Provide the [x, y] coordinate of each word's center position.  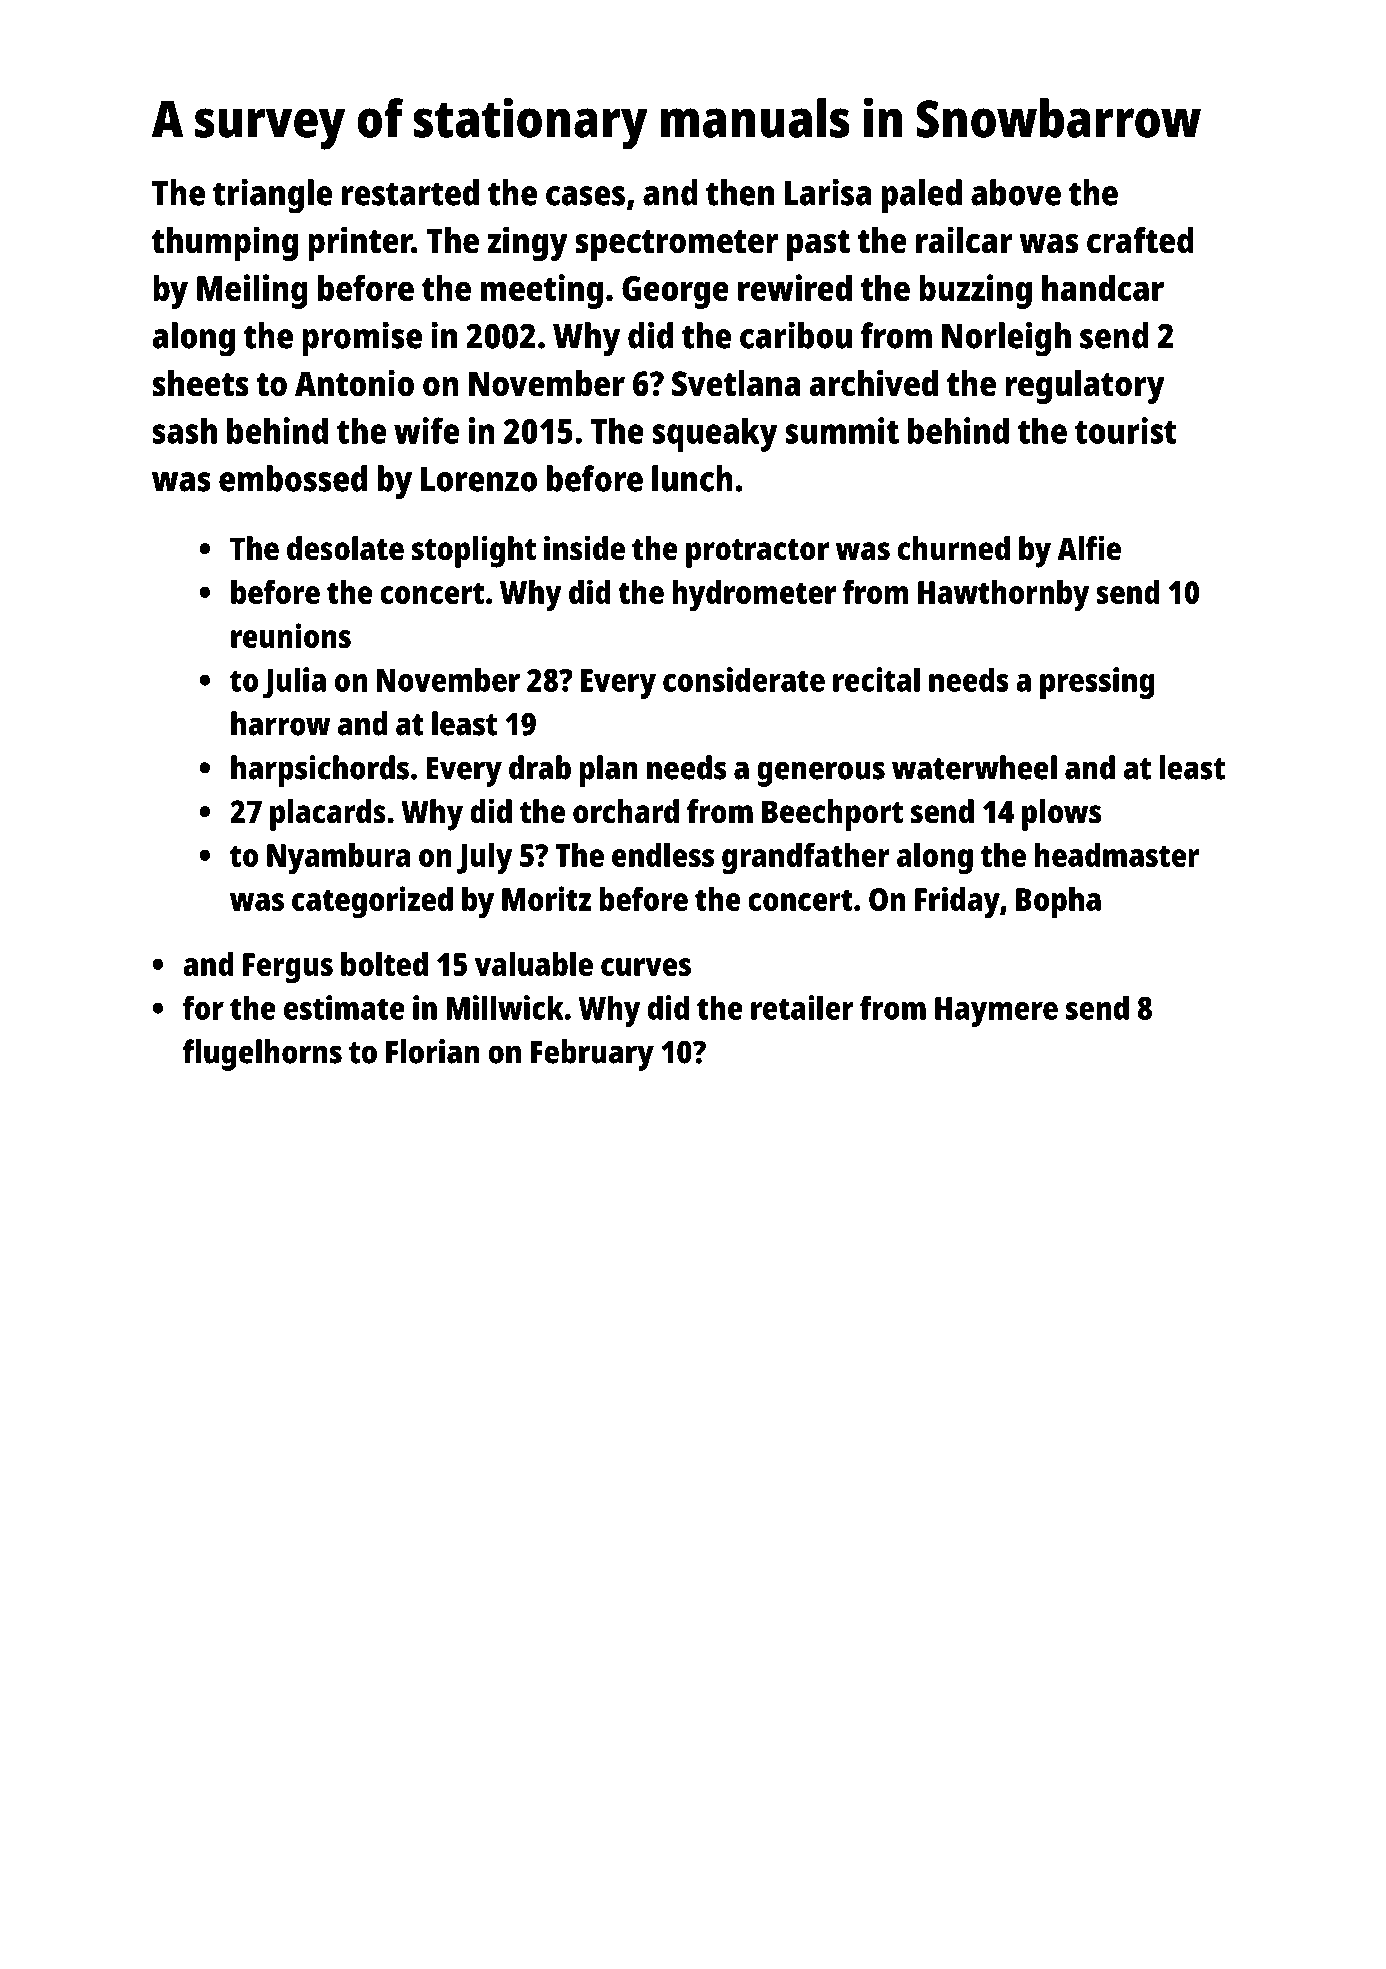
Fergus [288, 968]
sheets [201, 383]
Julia [294, 683]
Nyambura [338, 859]
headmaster [1117, 855]
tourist [1126, 430]
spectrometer [676, 245]
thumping [225, 243]
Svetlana [736, 383]
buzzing [975, 291]
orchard [626, 811]
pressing [1097, 683]
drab [540, 767]
